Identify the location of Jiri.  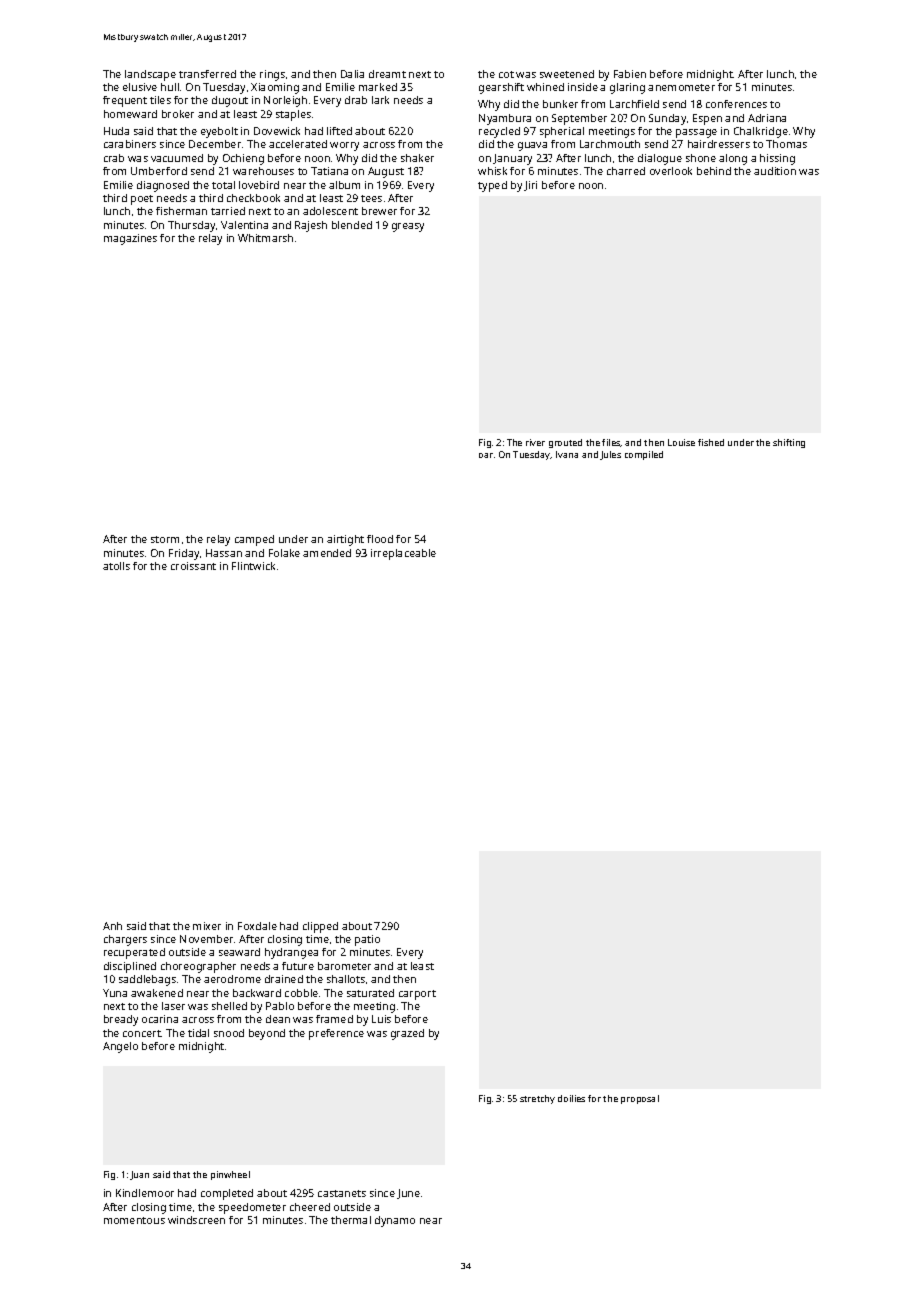
(530, 186).
